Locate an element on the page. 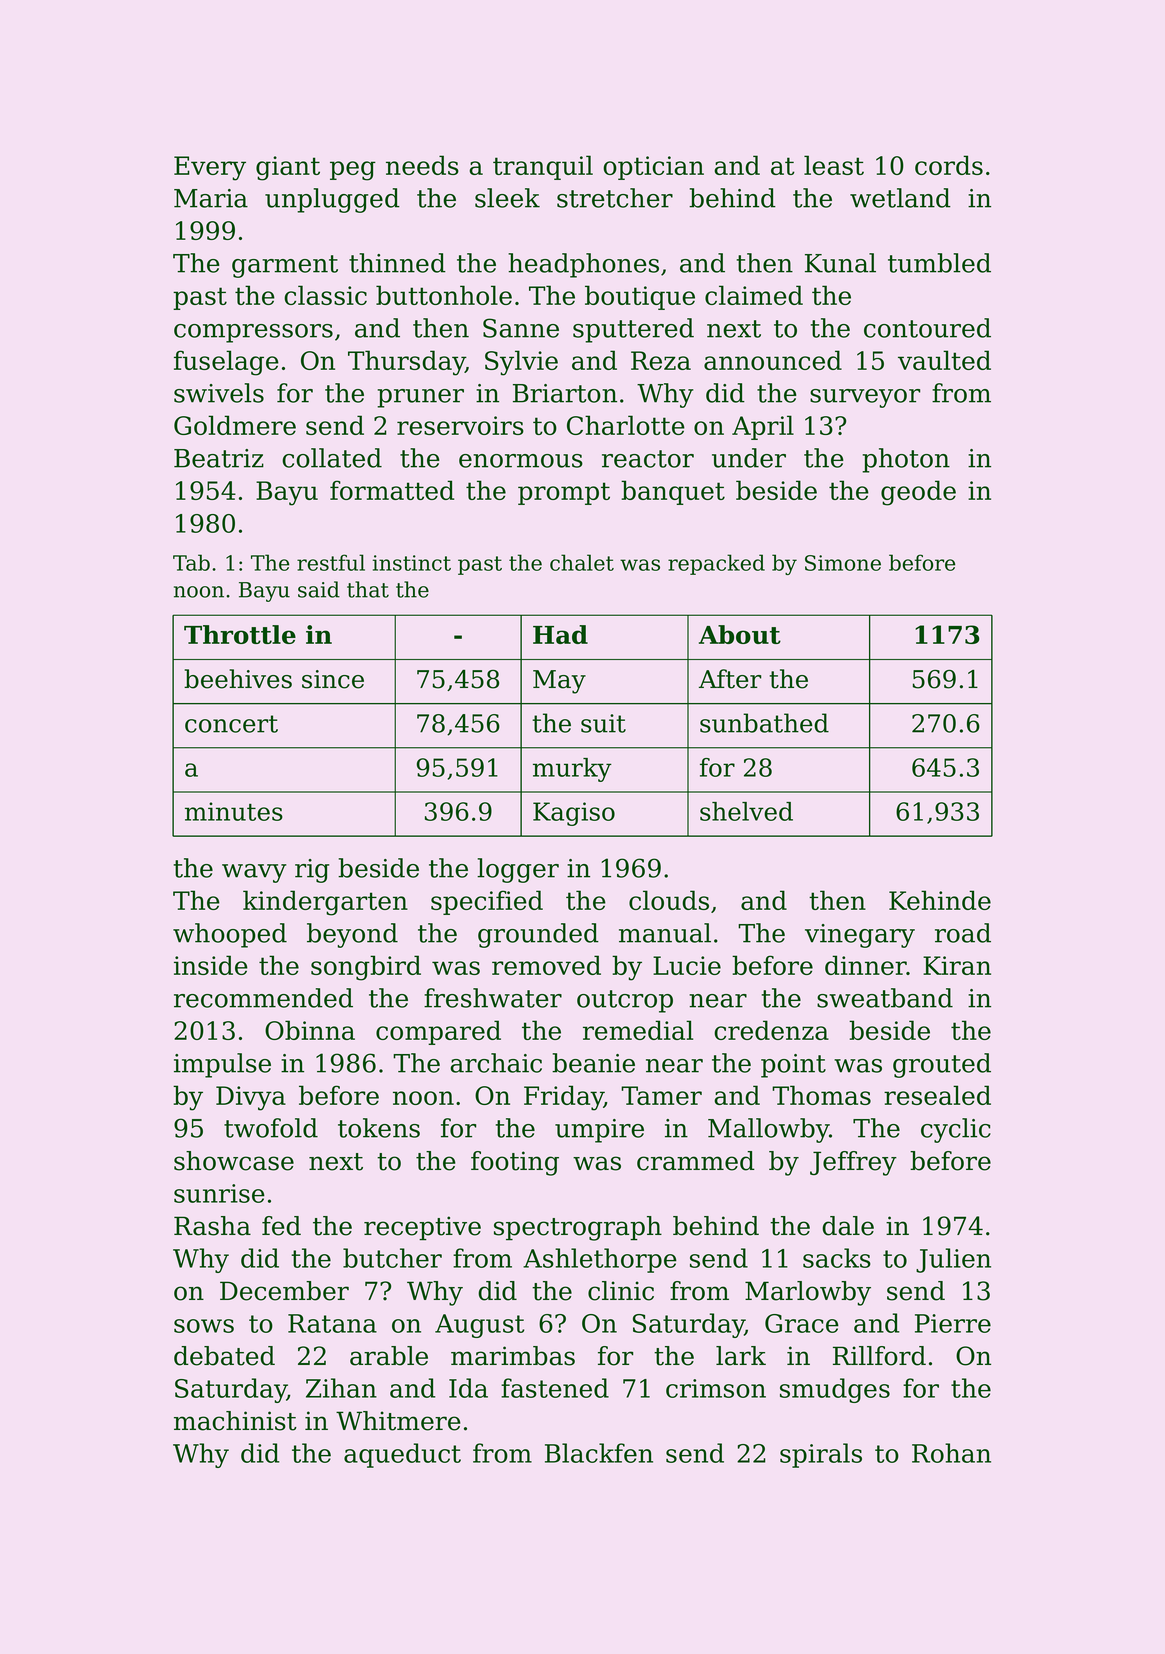 The width and height of the page is (1165, 1654). marimbas is located at coordinates (513, 1356).
